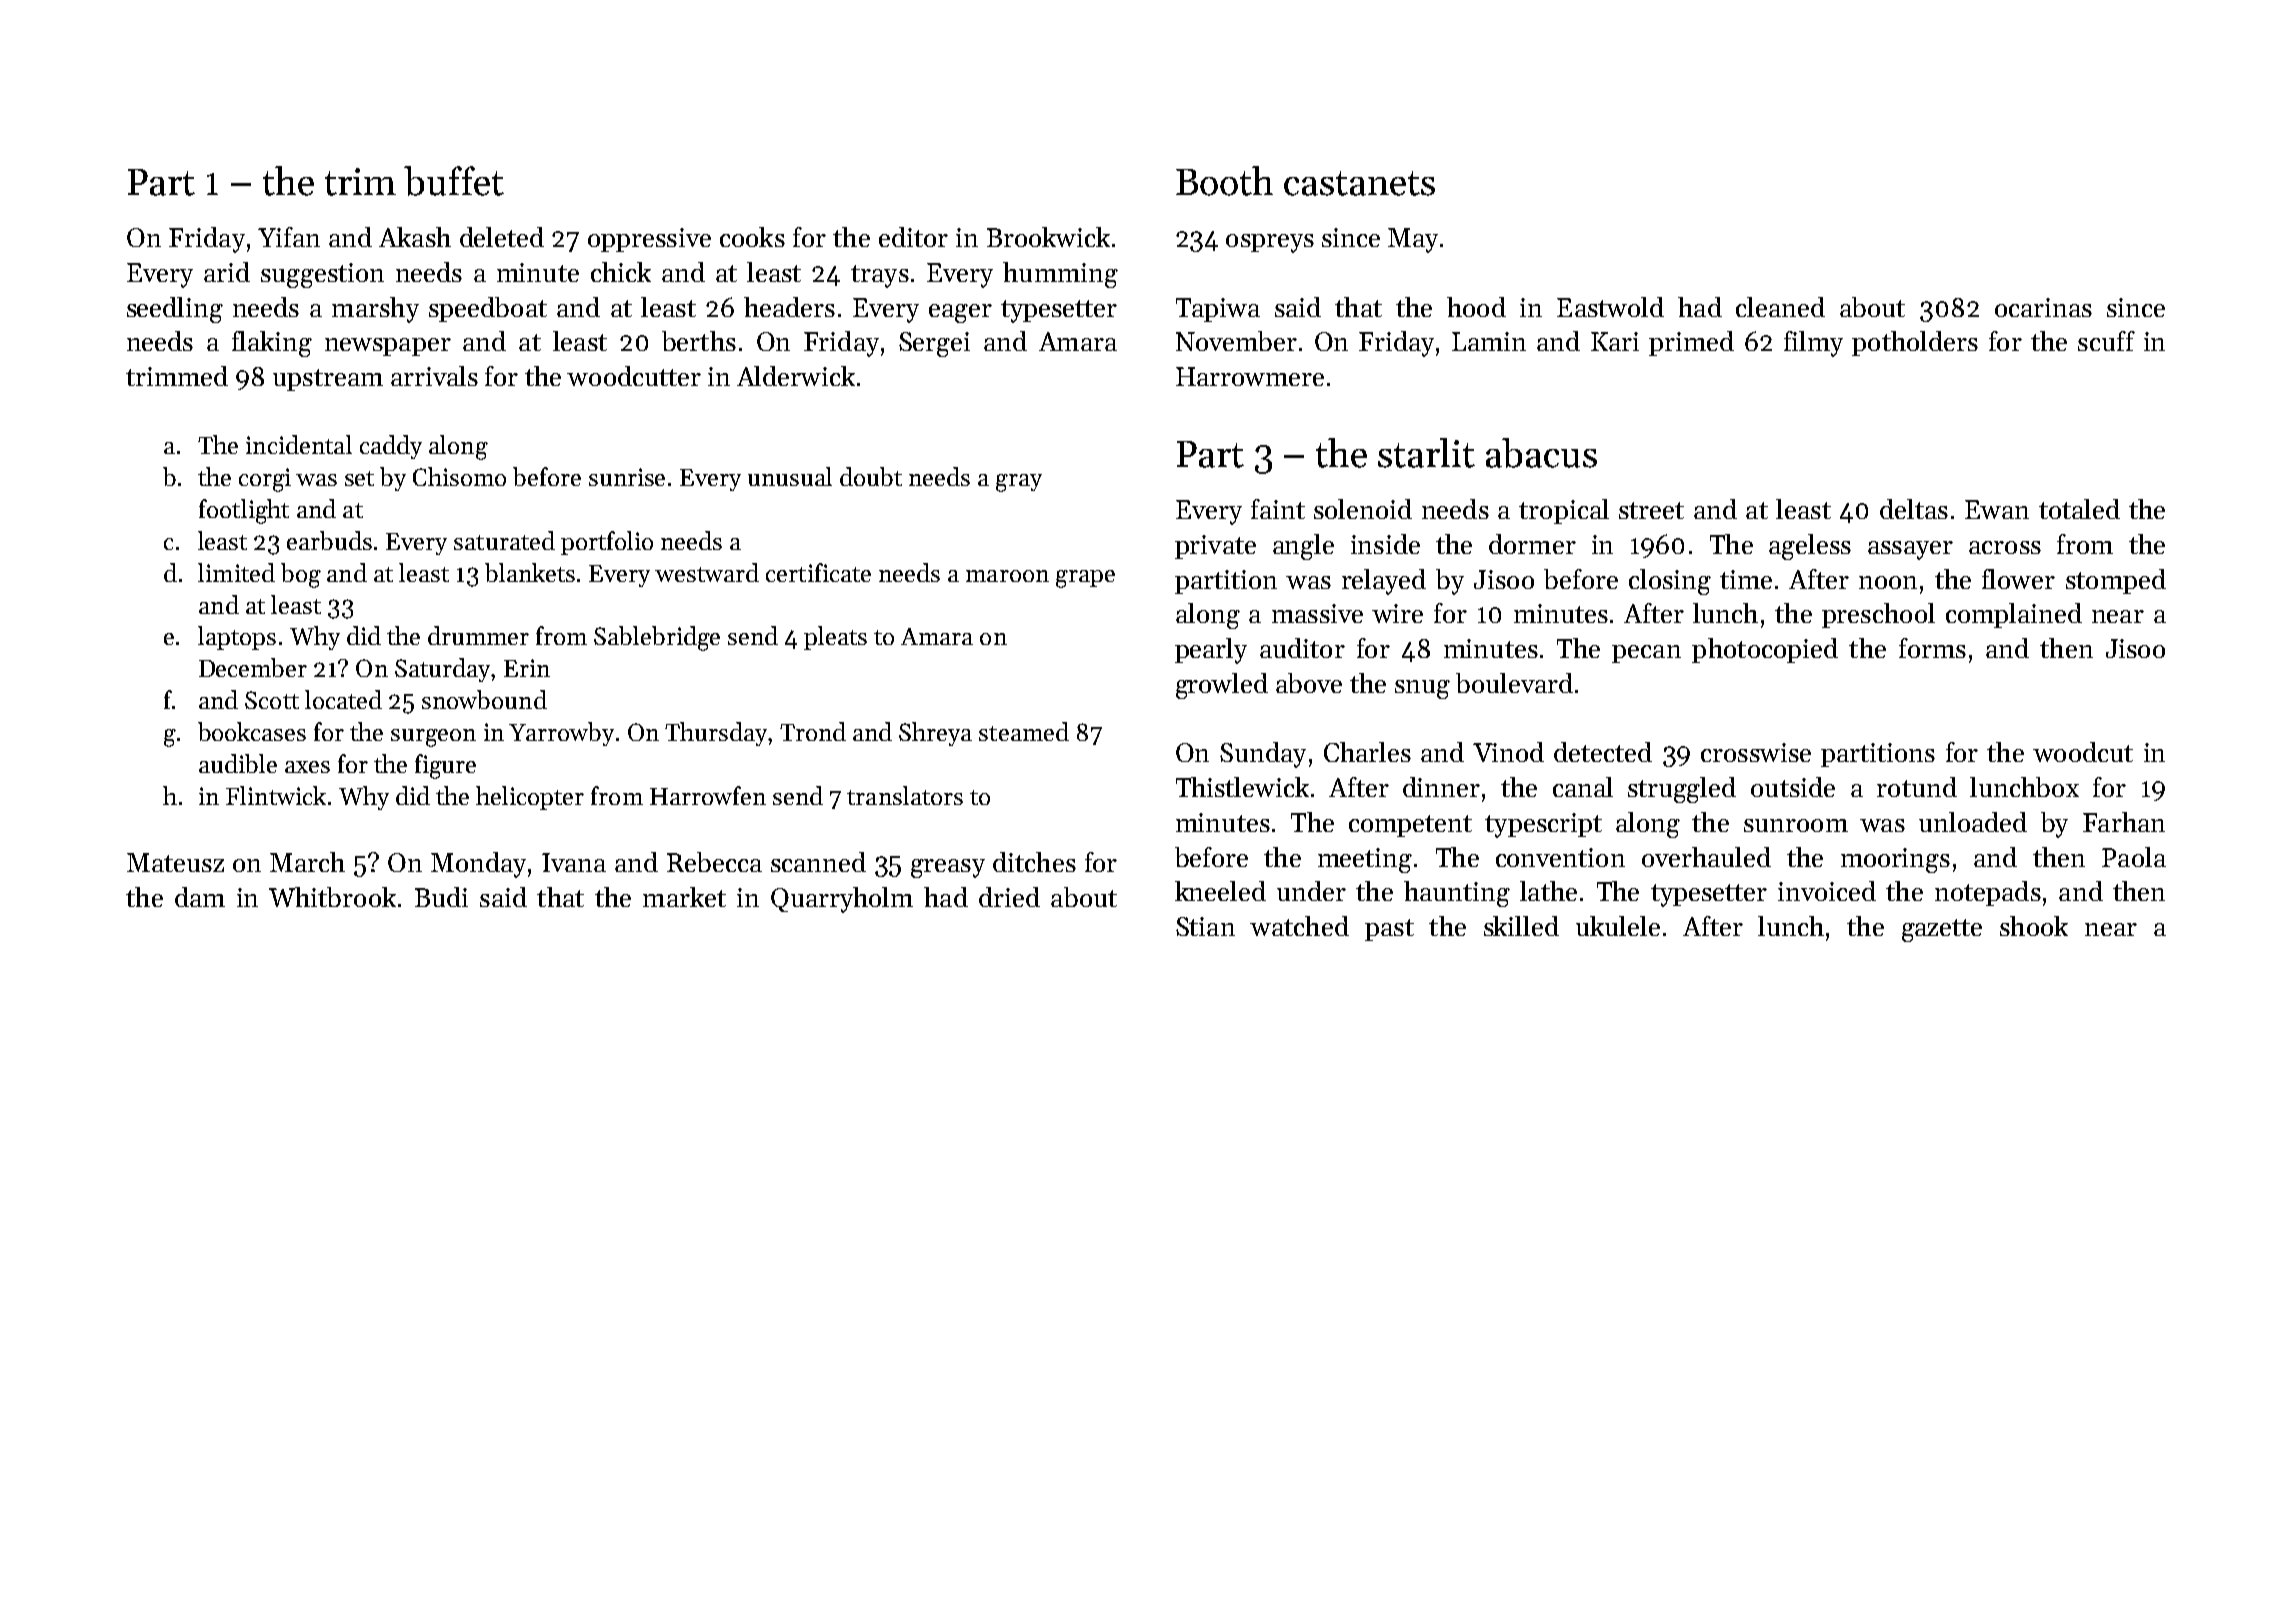  Describe the element at coordinates (1224, 181) in the page. I see `Booth` at that location.
